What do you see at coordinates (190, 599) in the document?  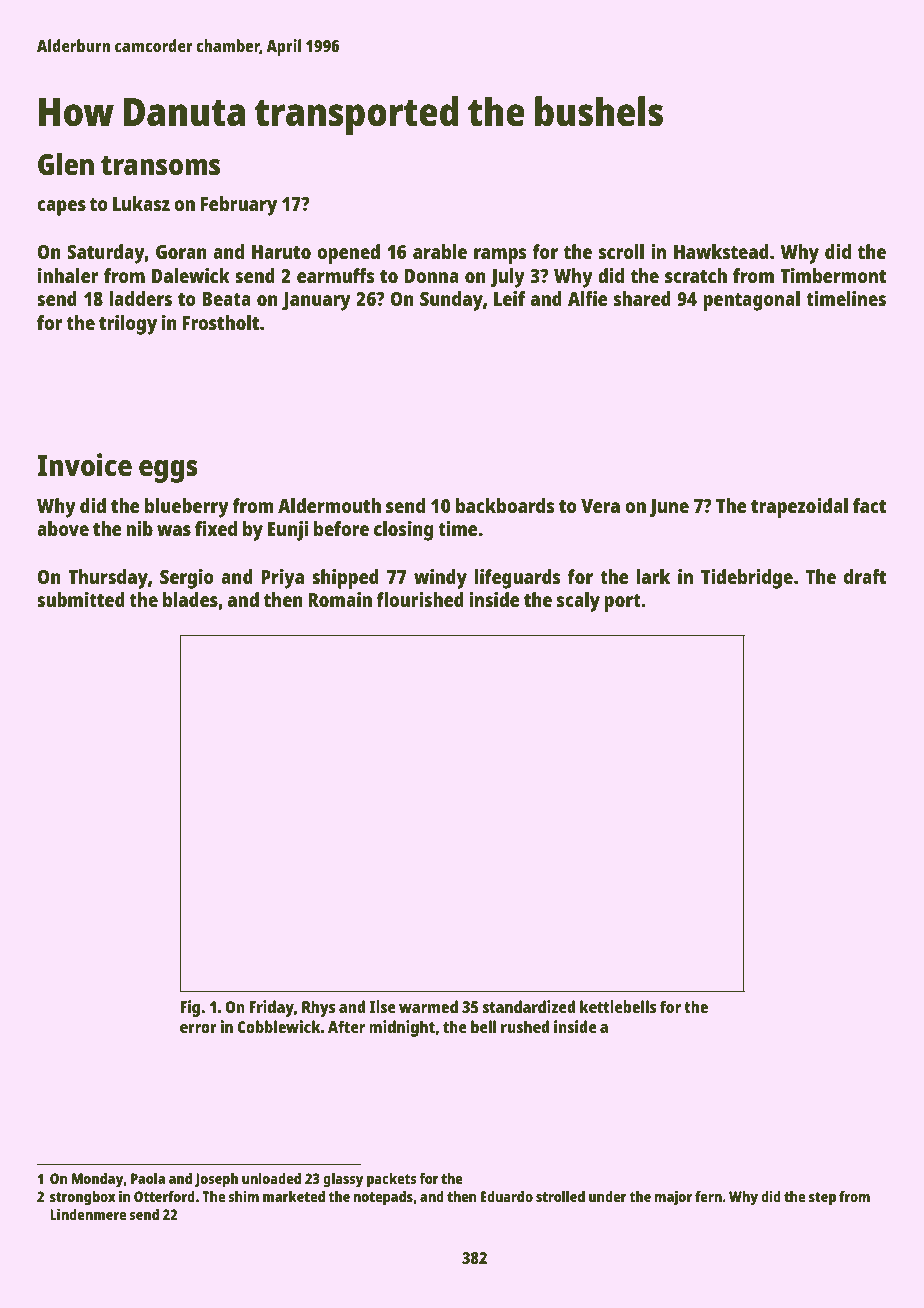 I see `blades` at bounding box center [190, 599].
